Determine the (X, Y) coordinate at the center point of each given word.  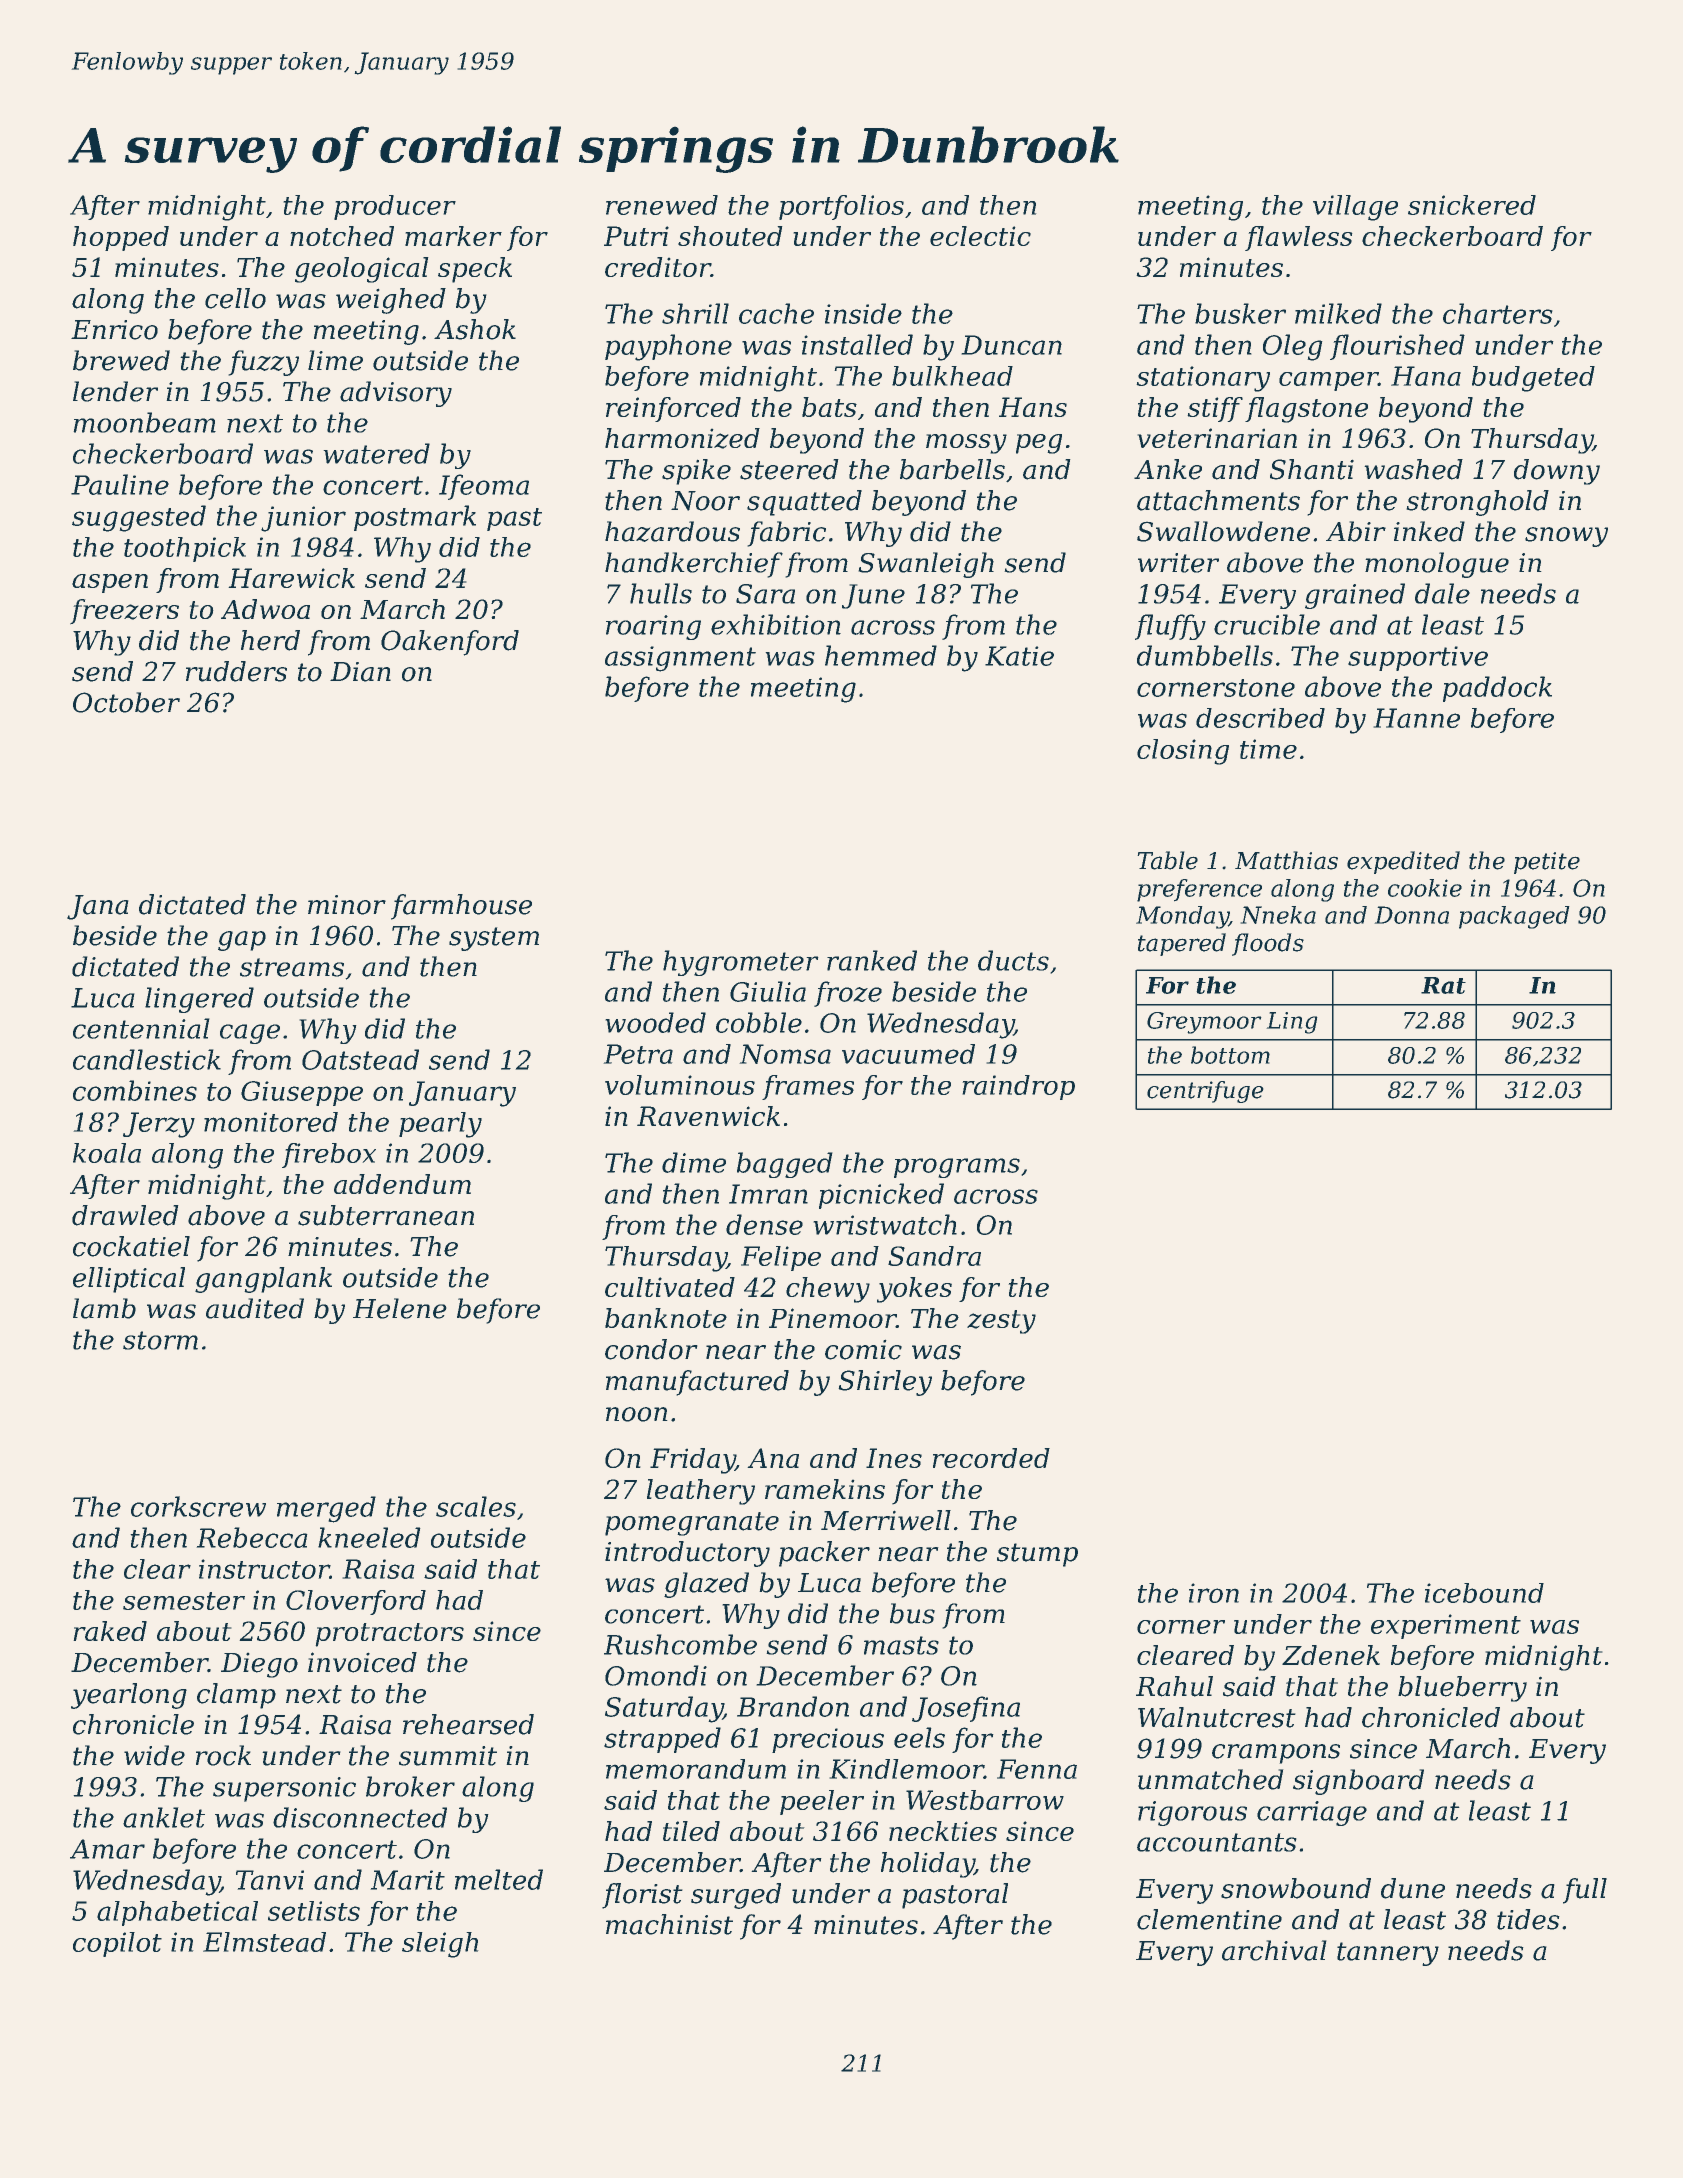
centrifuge (1205, 1092)
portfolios (841, 207)
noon (637, 1414)
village (1355, 208)
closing (1183, 752)
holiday (927, 1865)
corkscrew (198, 1506)
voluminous (680, 1085)
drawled (125, 1215)
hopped (121, 238)
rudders (236, 671)
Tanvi (270, 1880)
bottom (1230, 1055)
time (1268, 749)
